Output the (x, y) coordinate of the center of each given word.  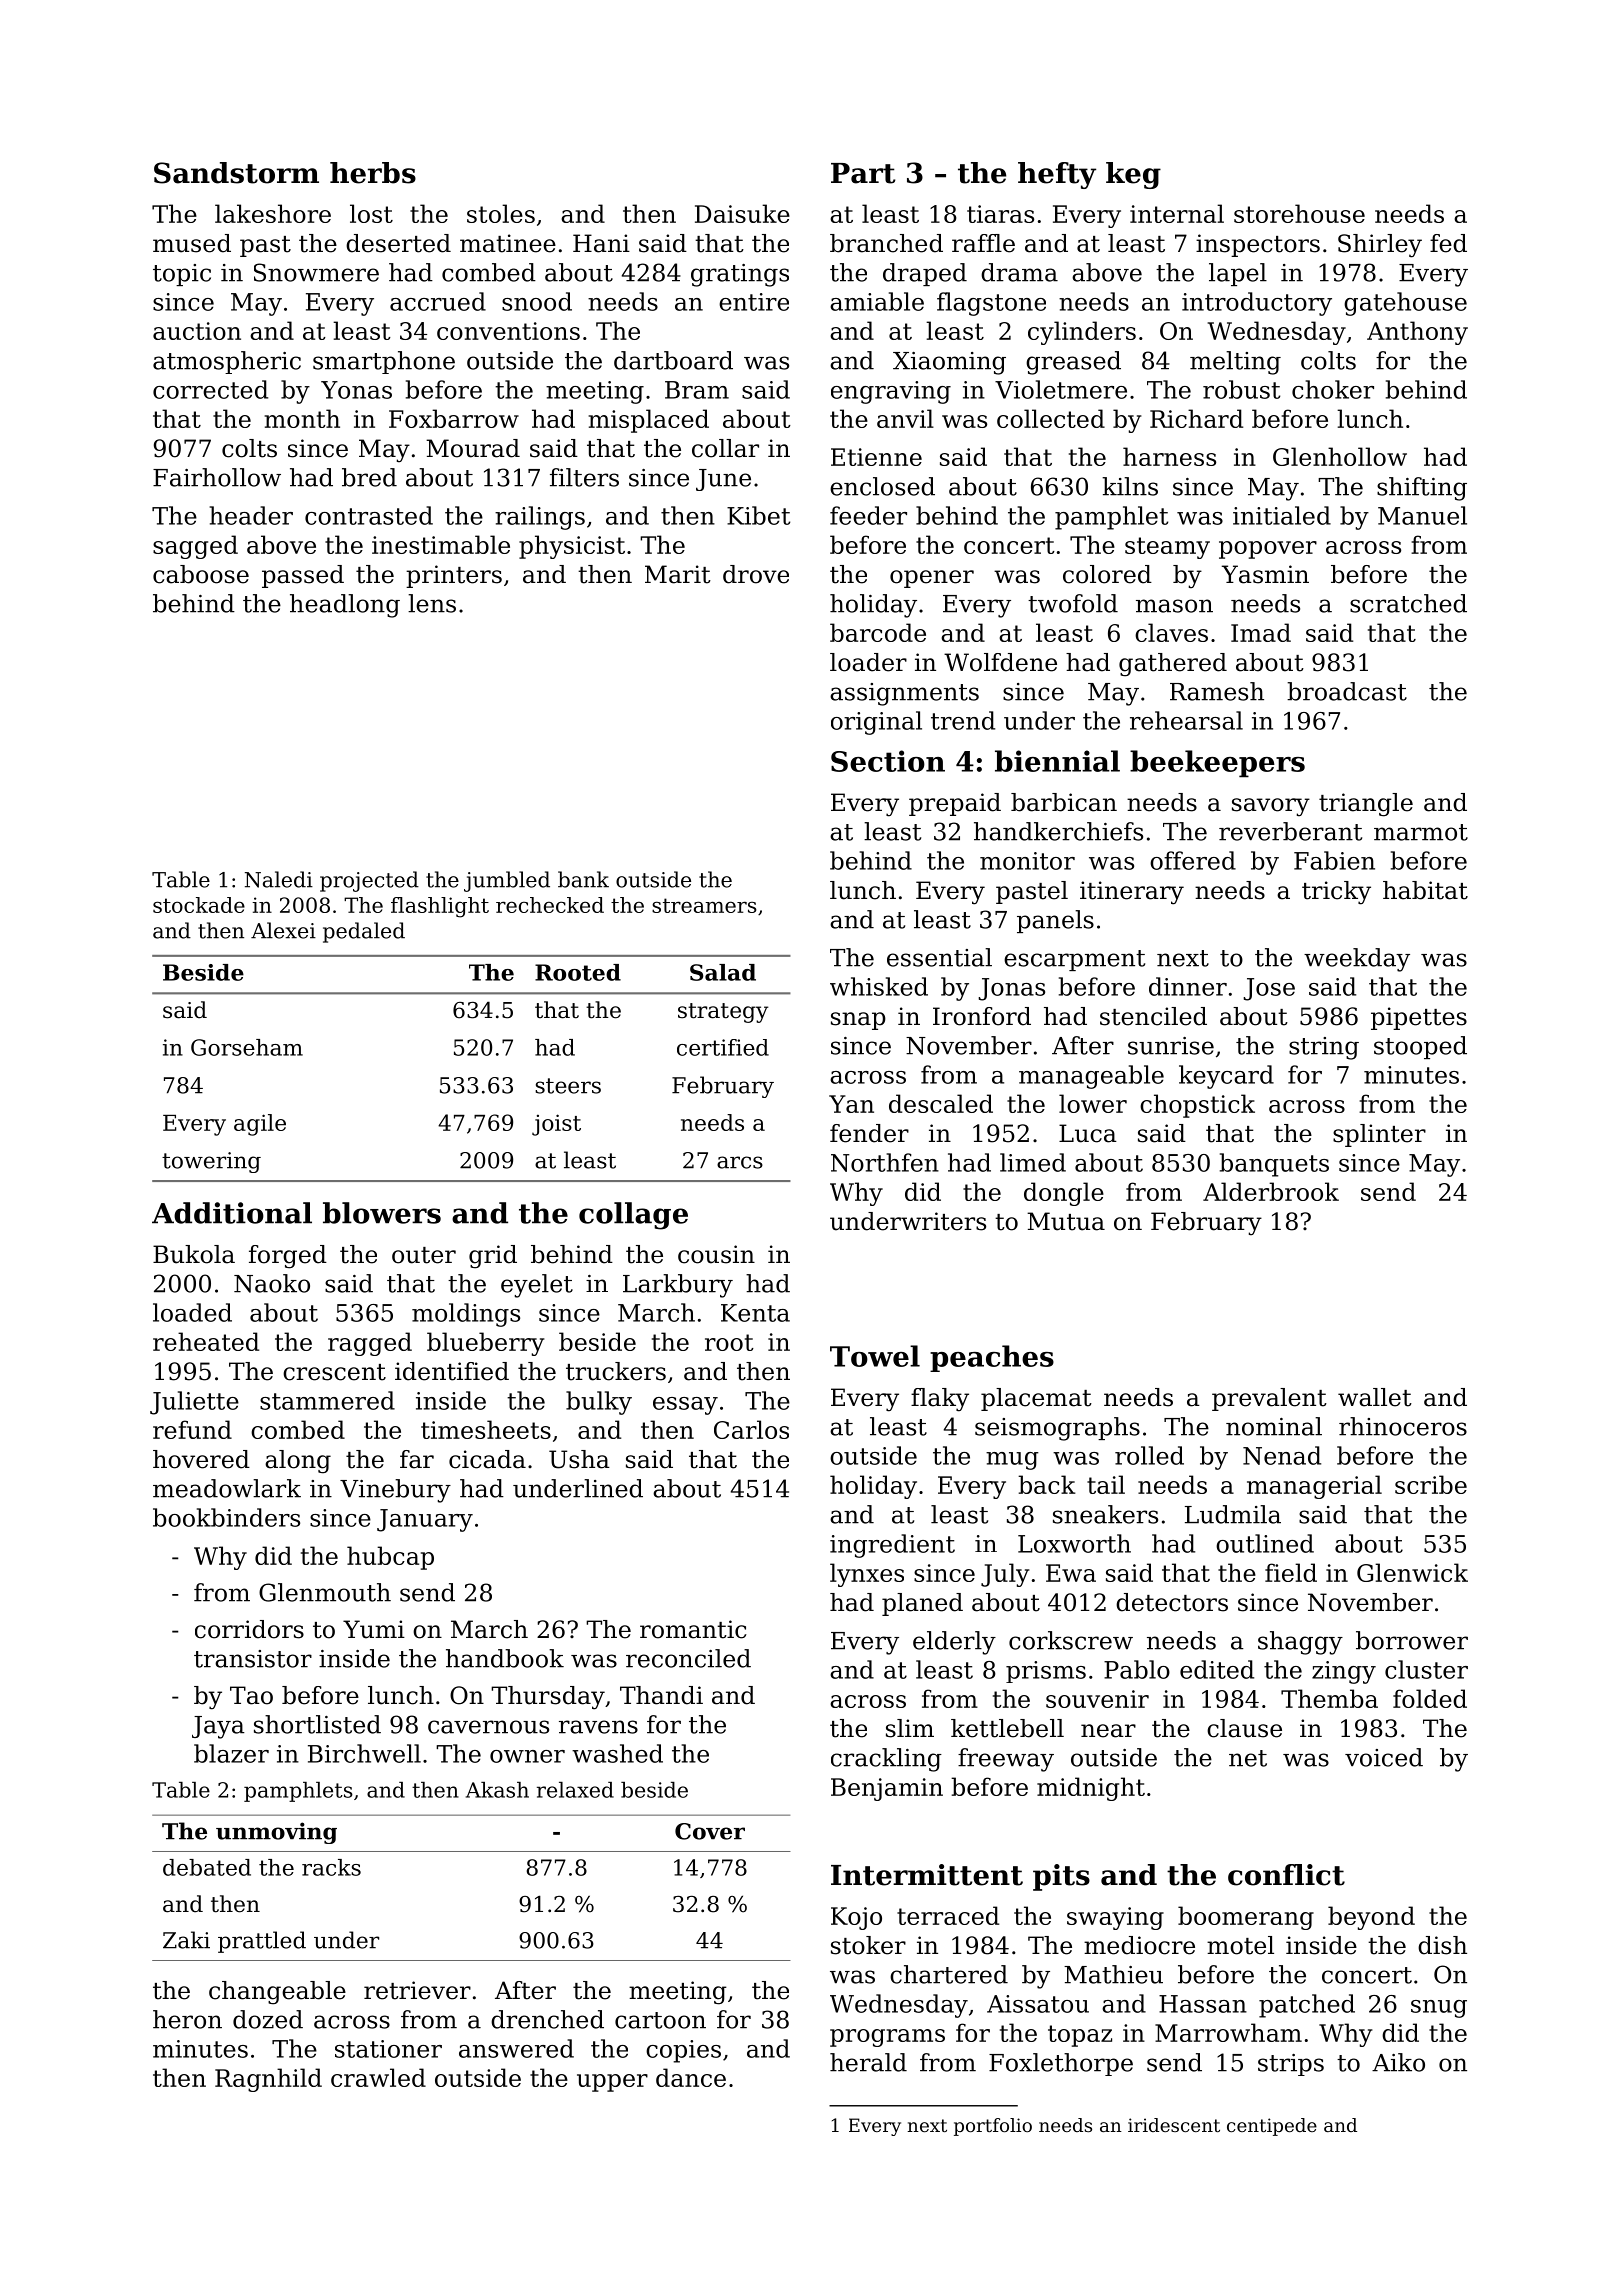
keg (1133, 175)
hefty (1057, 175)
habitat (1425, 890)
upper (612, 2083)
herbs (373, 173)
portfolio (993, 2127)
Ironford (982, 1016)
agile (260, 1125)
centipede (1272, 2127)
